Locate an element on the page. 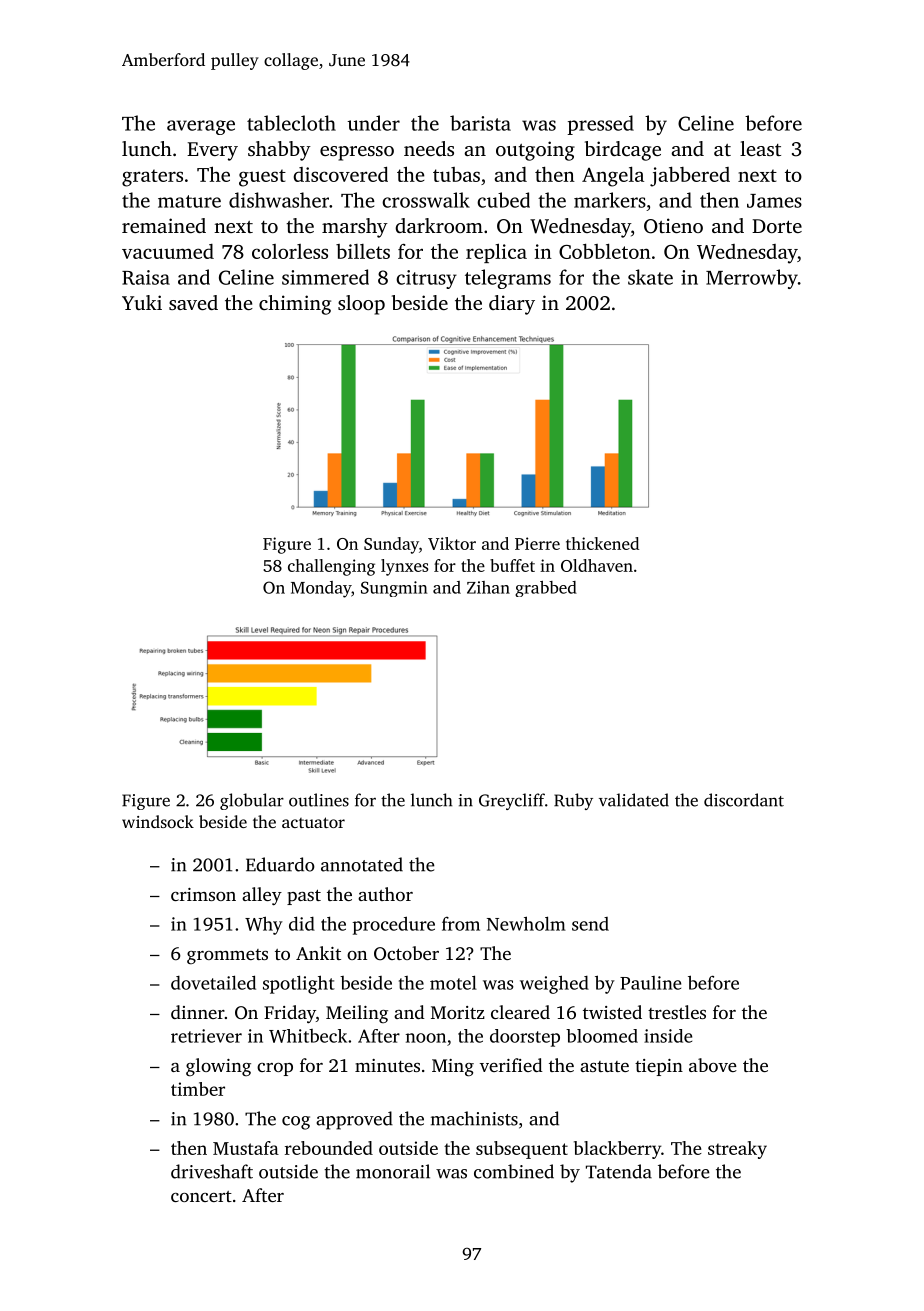 The height and width of the page is (1311, 924). Moritz is located at coordinates (458, 1012).
